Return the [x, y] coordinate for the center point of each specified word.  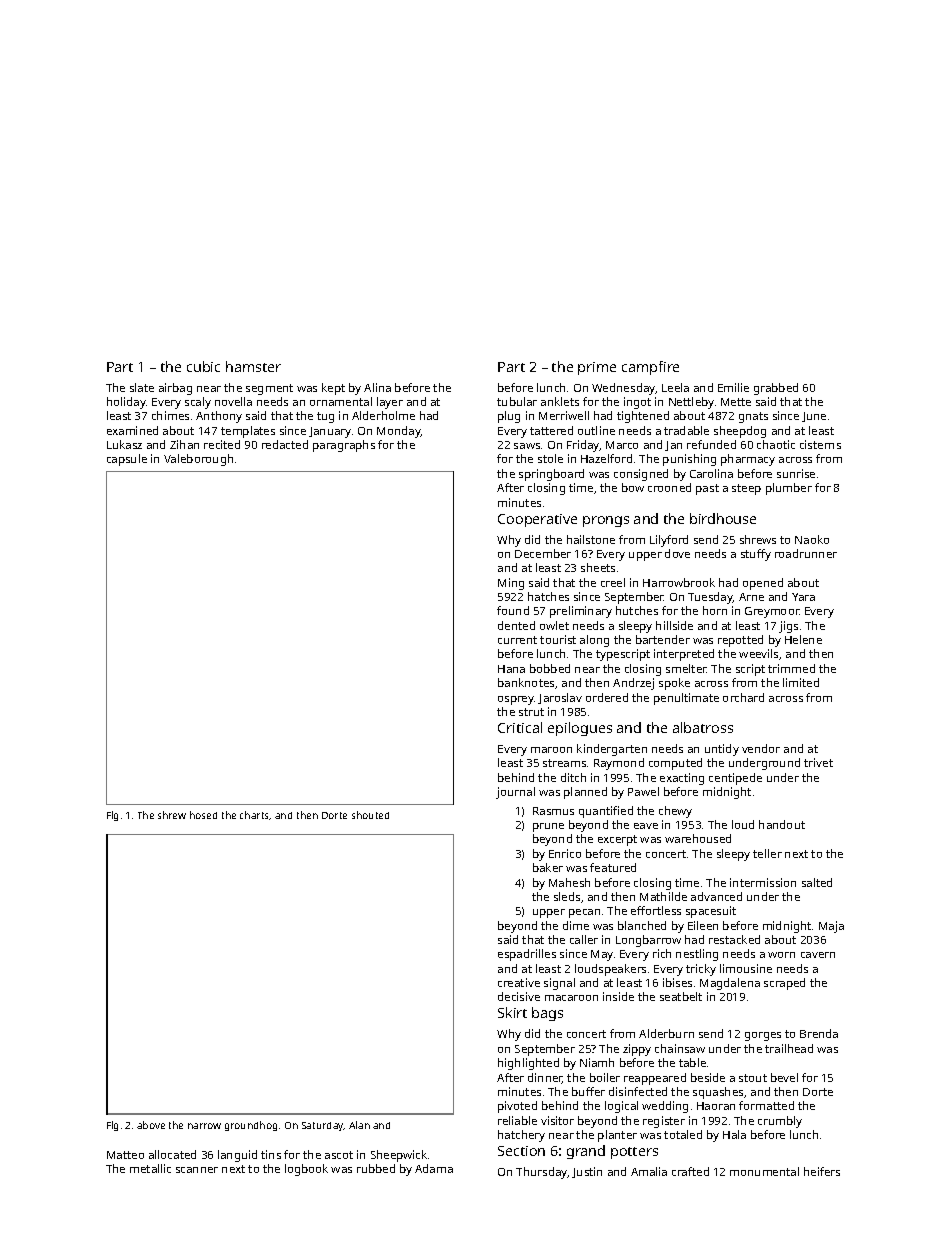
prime [597, 368]
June [814, 417]
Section [521, 1151]
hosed [203, 815]
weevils [758, 653]
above [151, 1125]
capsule [127, 460]
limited [801, 682]
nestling [697, 955]
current [517, 640]
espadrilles [527, 955]
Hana [511, 669]
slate [142, 387]
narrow [204, 1126]
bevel [784, 1077]
